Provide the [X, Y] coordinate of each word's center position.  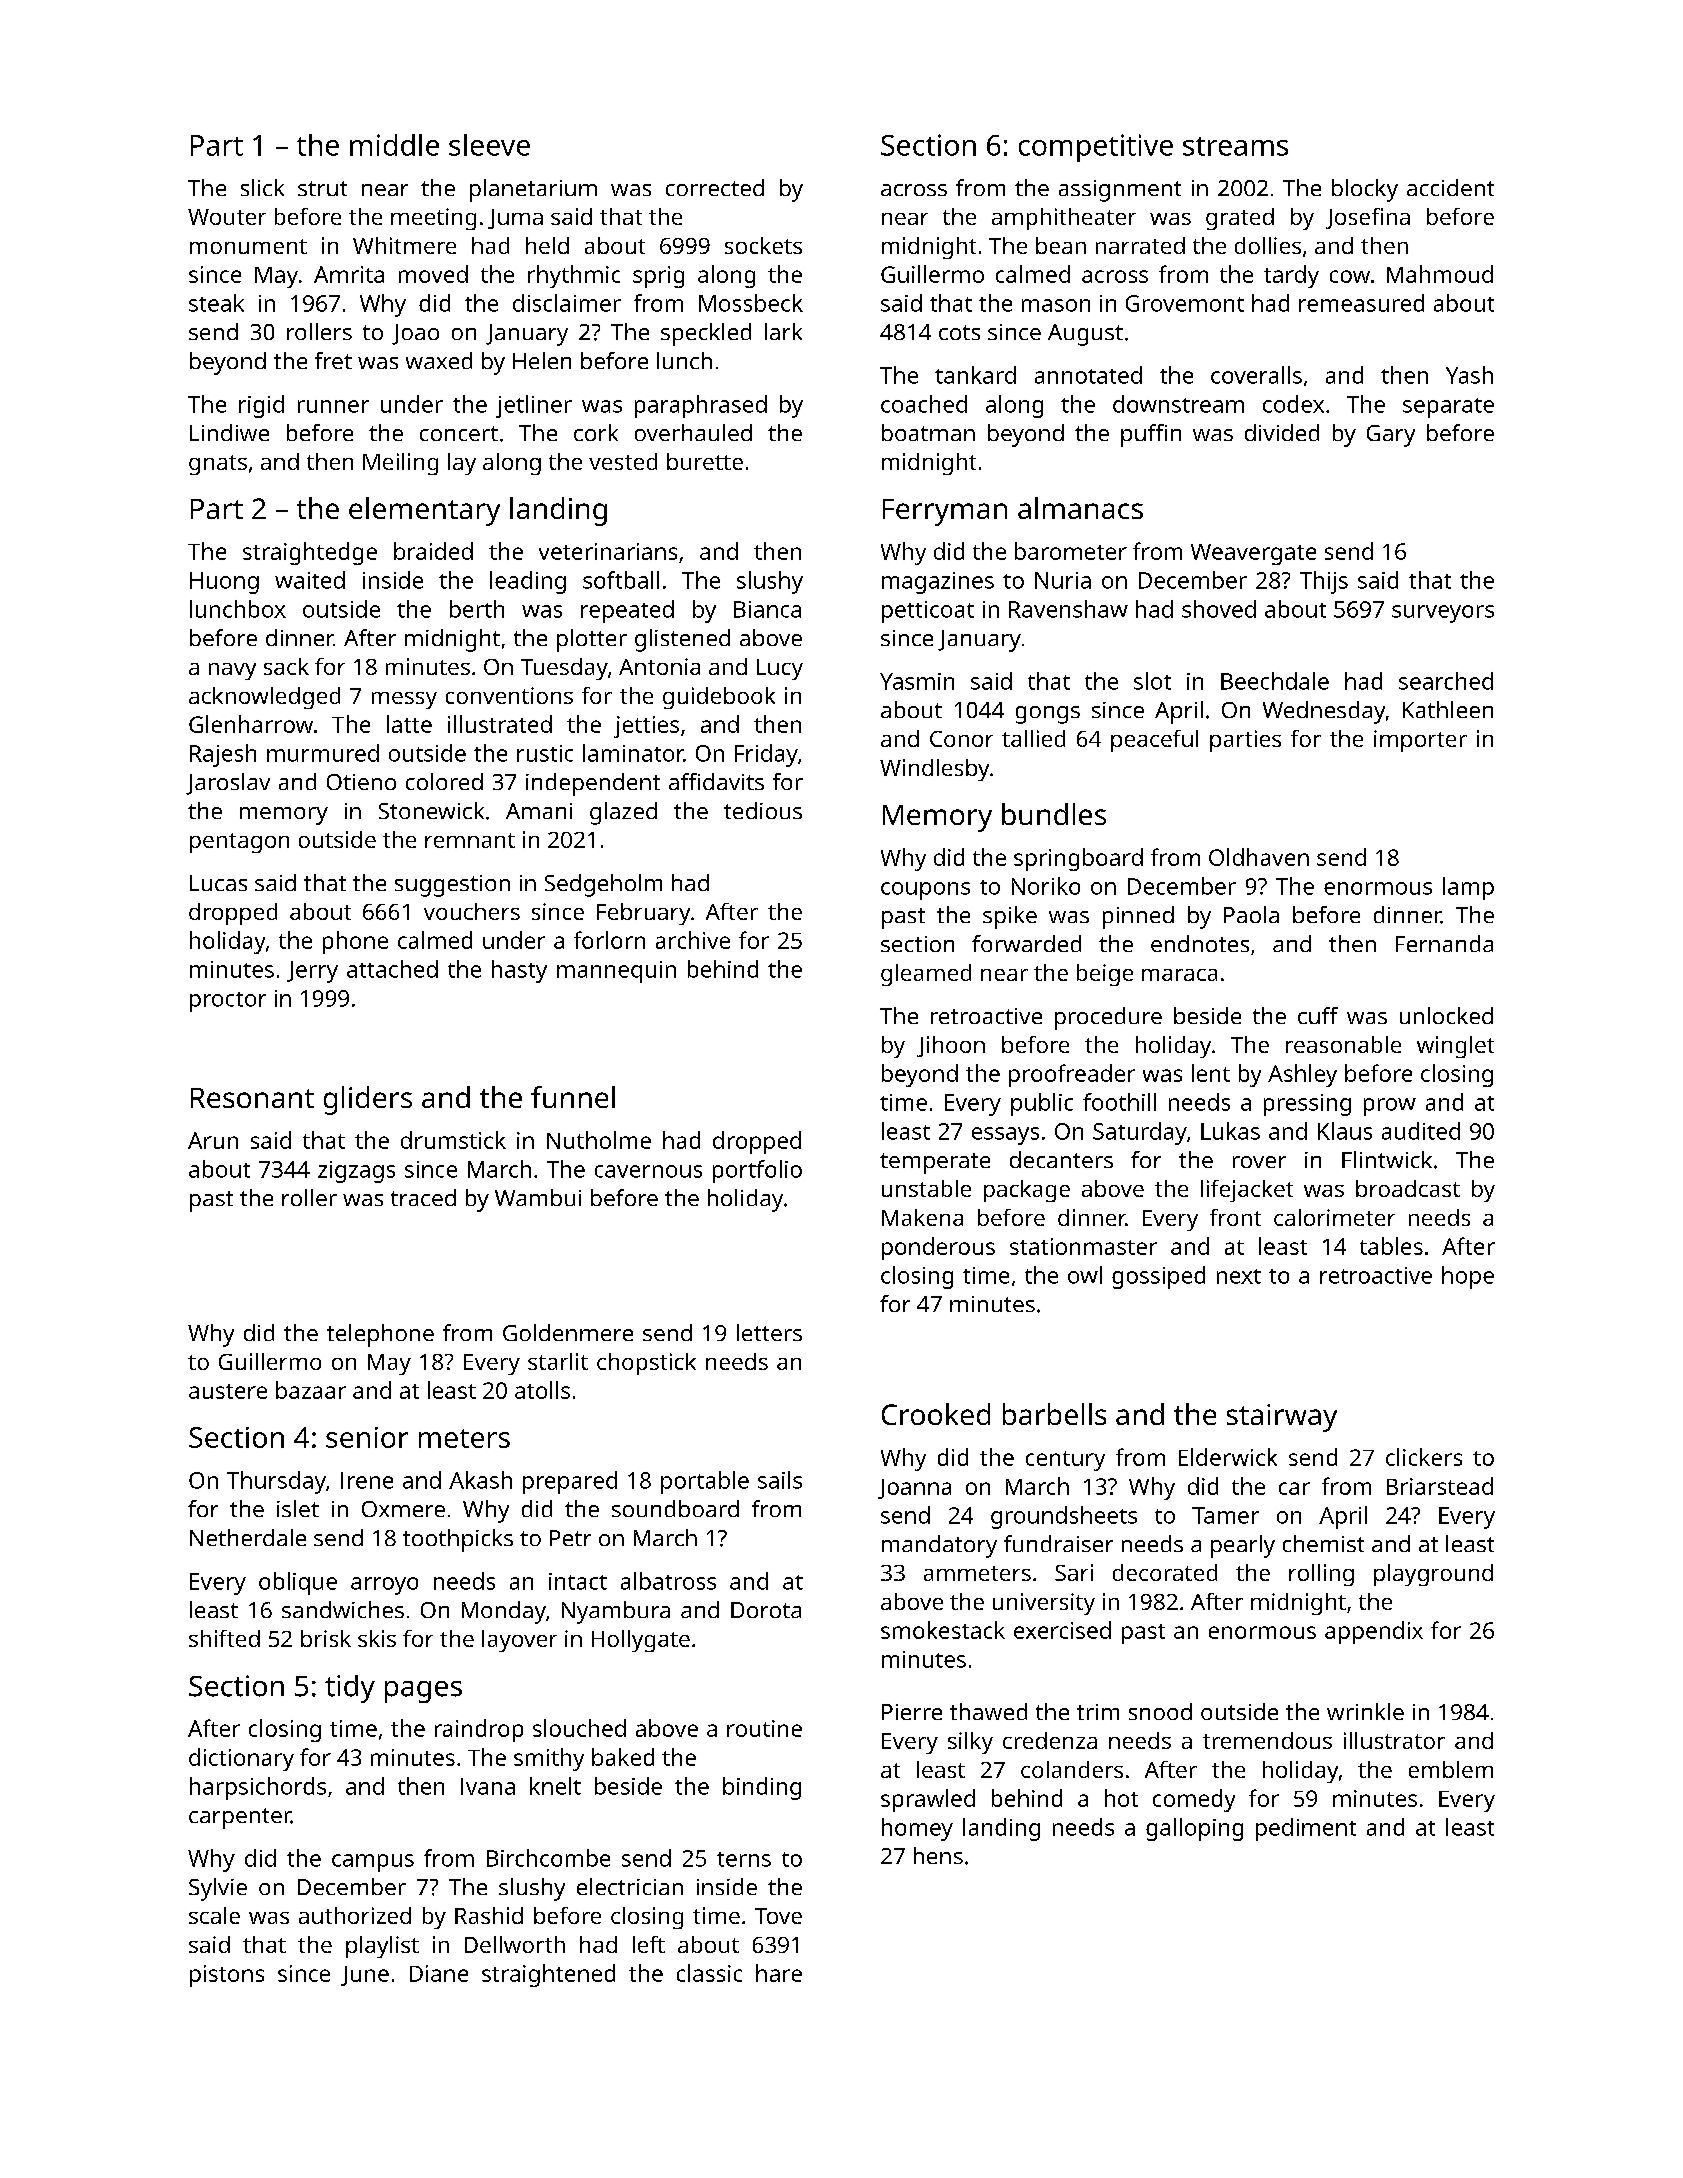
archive [693, 940]
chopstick [646, 1364]
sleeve [489, 145]
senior [367, 1437]
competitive [1096, 148]
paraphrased [701, 406]
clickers [1424, 1457]
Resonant [252, 1098]
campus [373, 1863]
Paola [1251, 914]
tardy [1291, 276]
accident [1450, 187]
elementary [424, 511]
